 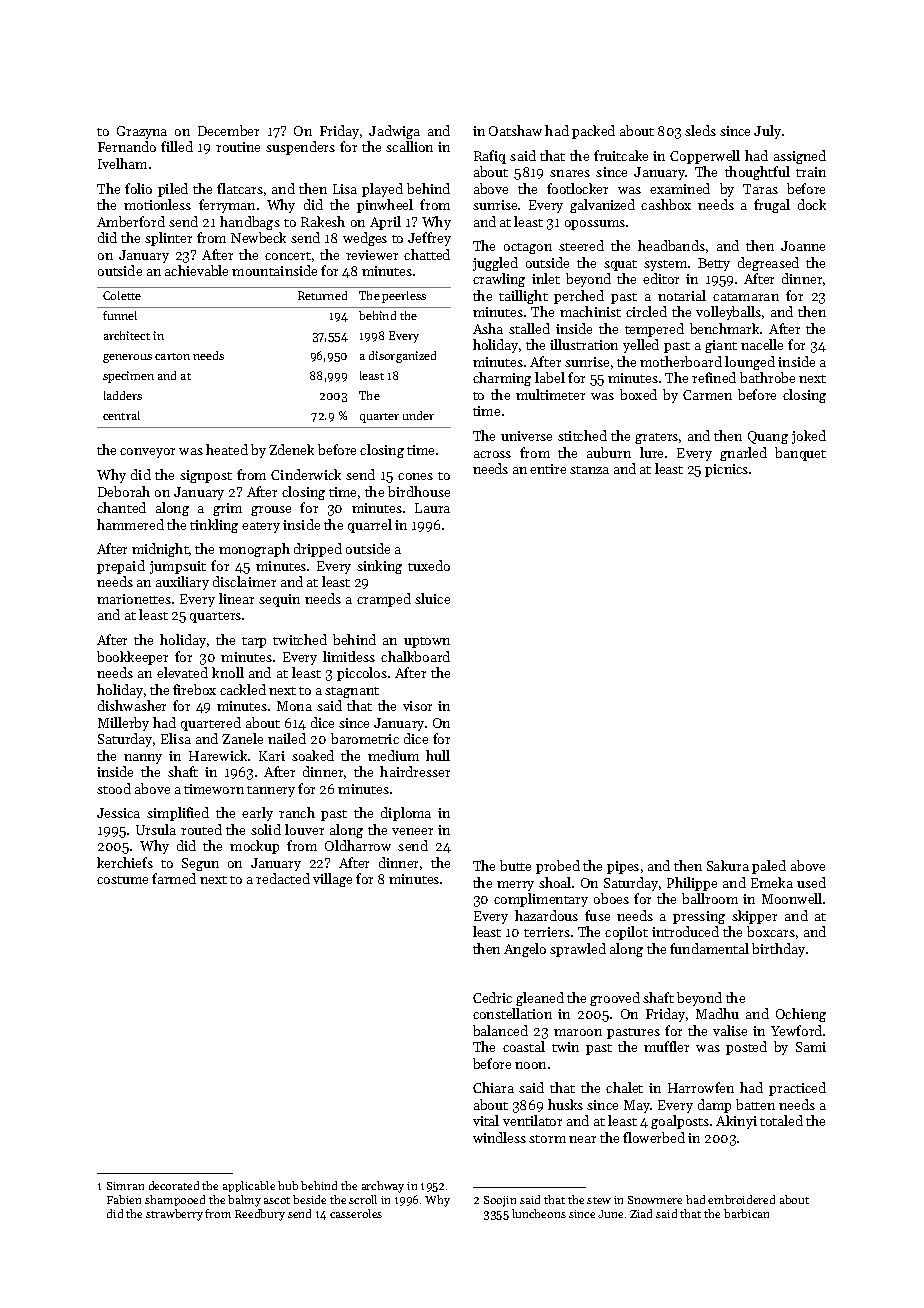 What do you see at coordinates (767, 132) in the image?
I see `July` at bounding box center [767, 132].
